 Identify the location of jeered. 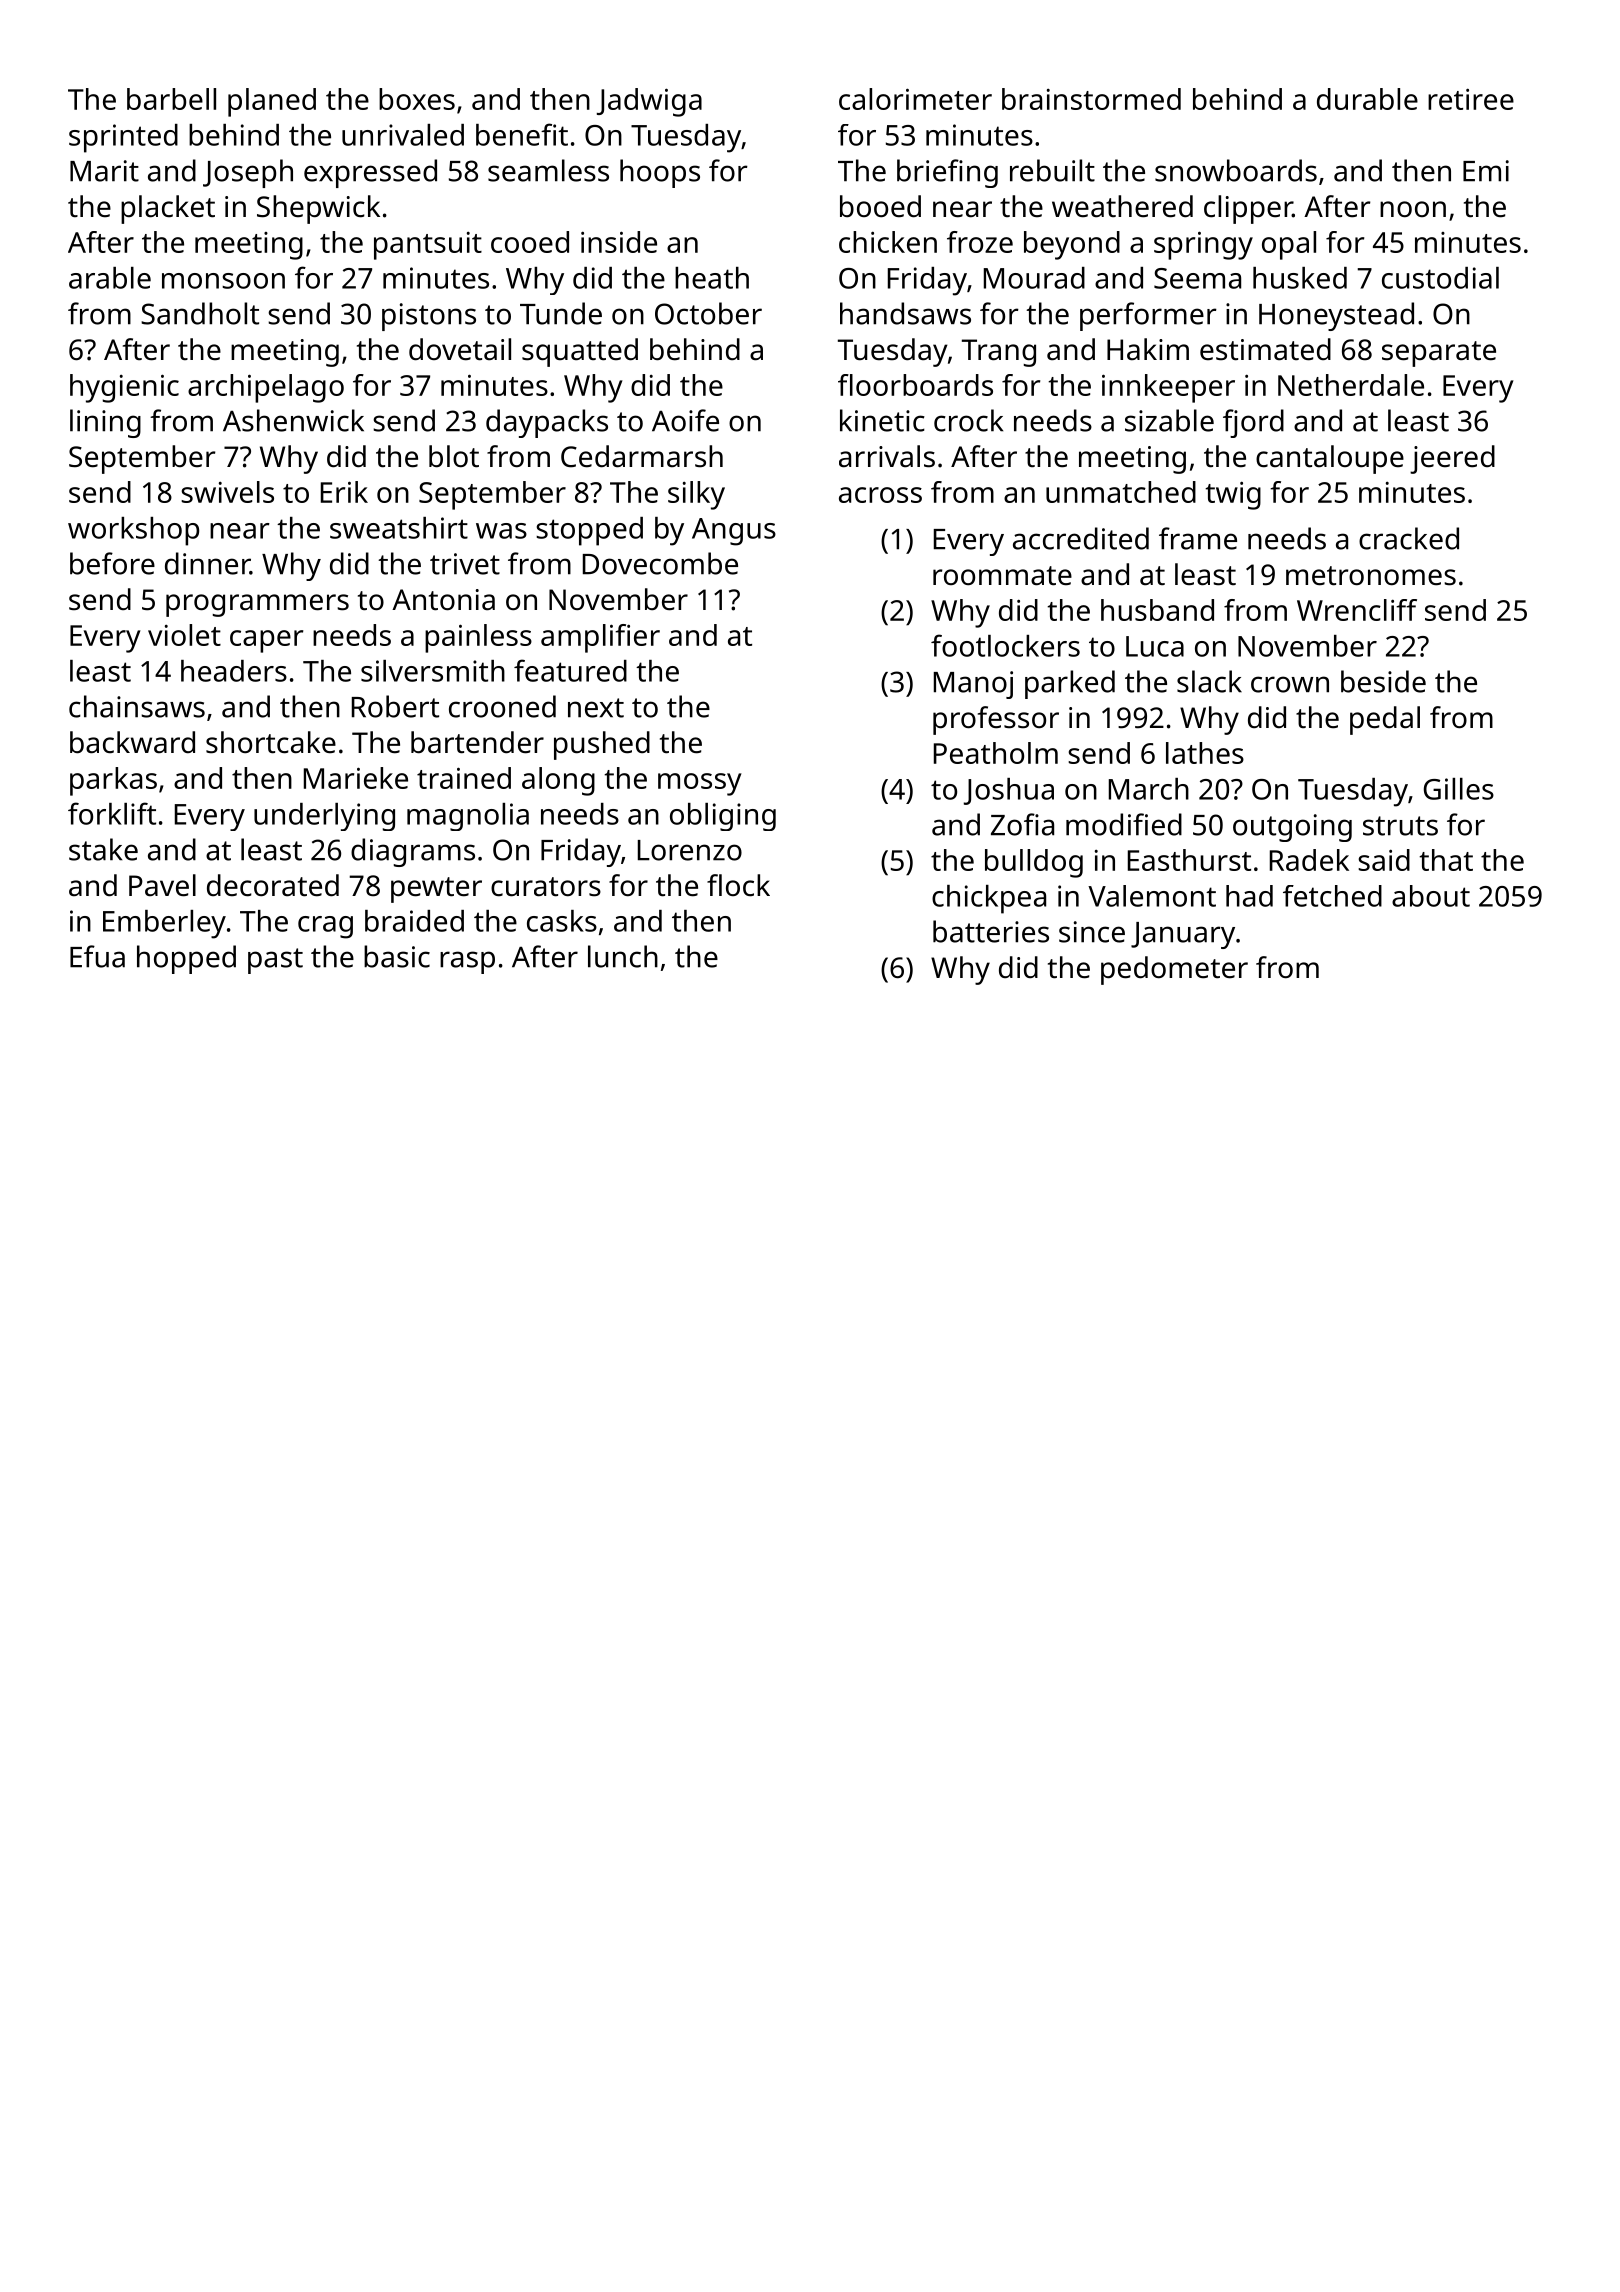
(1452, 459).
